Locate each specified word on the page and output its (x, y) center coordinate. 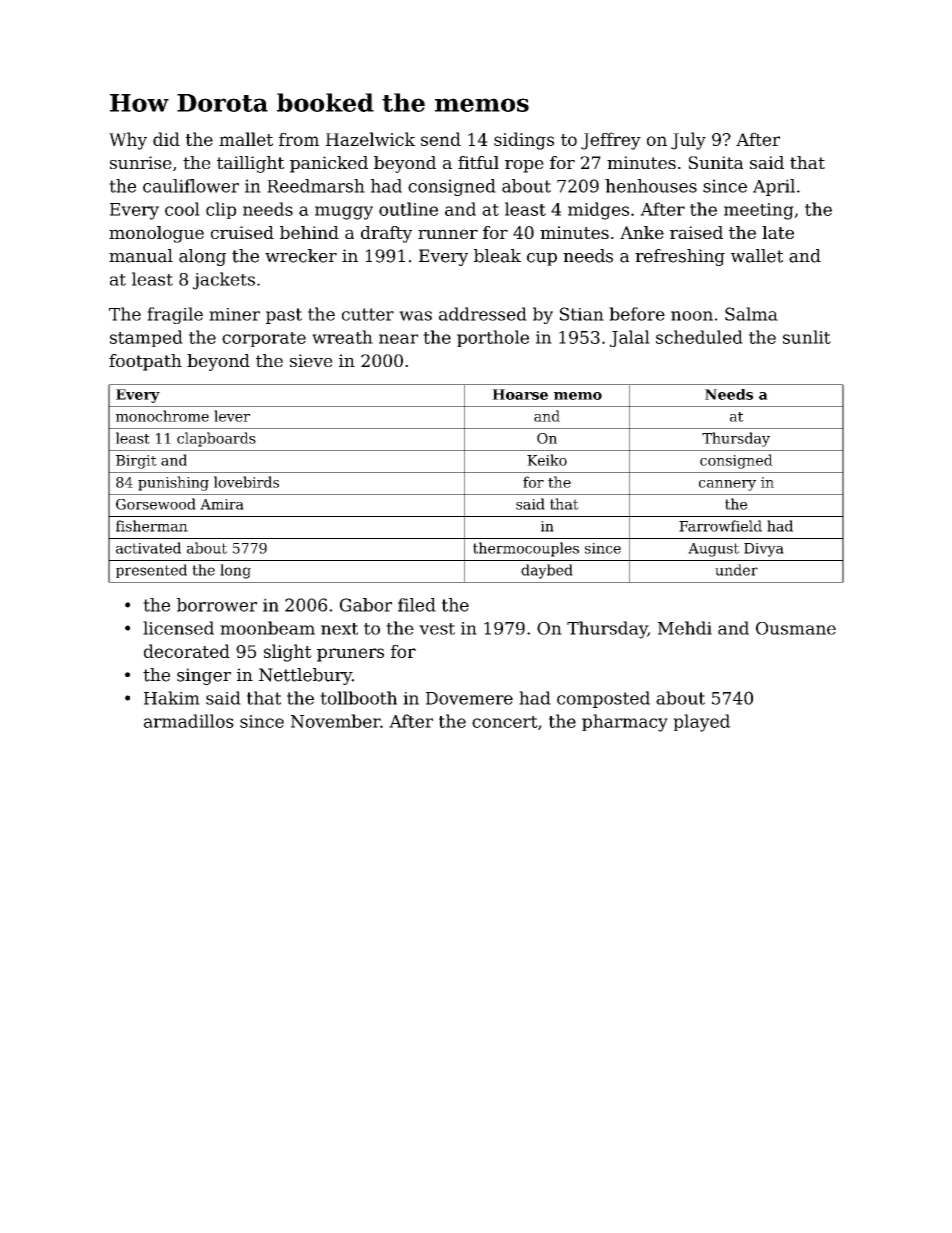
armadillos (189, 721)
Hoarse (520, 394)
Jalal (630, 338)
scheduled (699, 337)
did (166, 139)
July (688, 141)
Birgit (136, 462)
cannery (727, 485)
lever (232, 416)
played (701, 723)
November (335, 721)
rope (524, 166)
